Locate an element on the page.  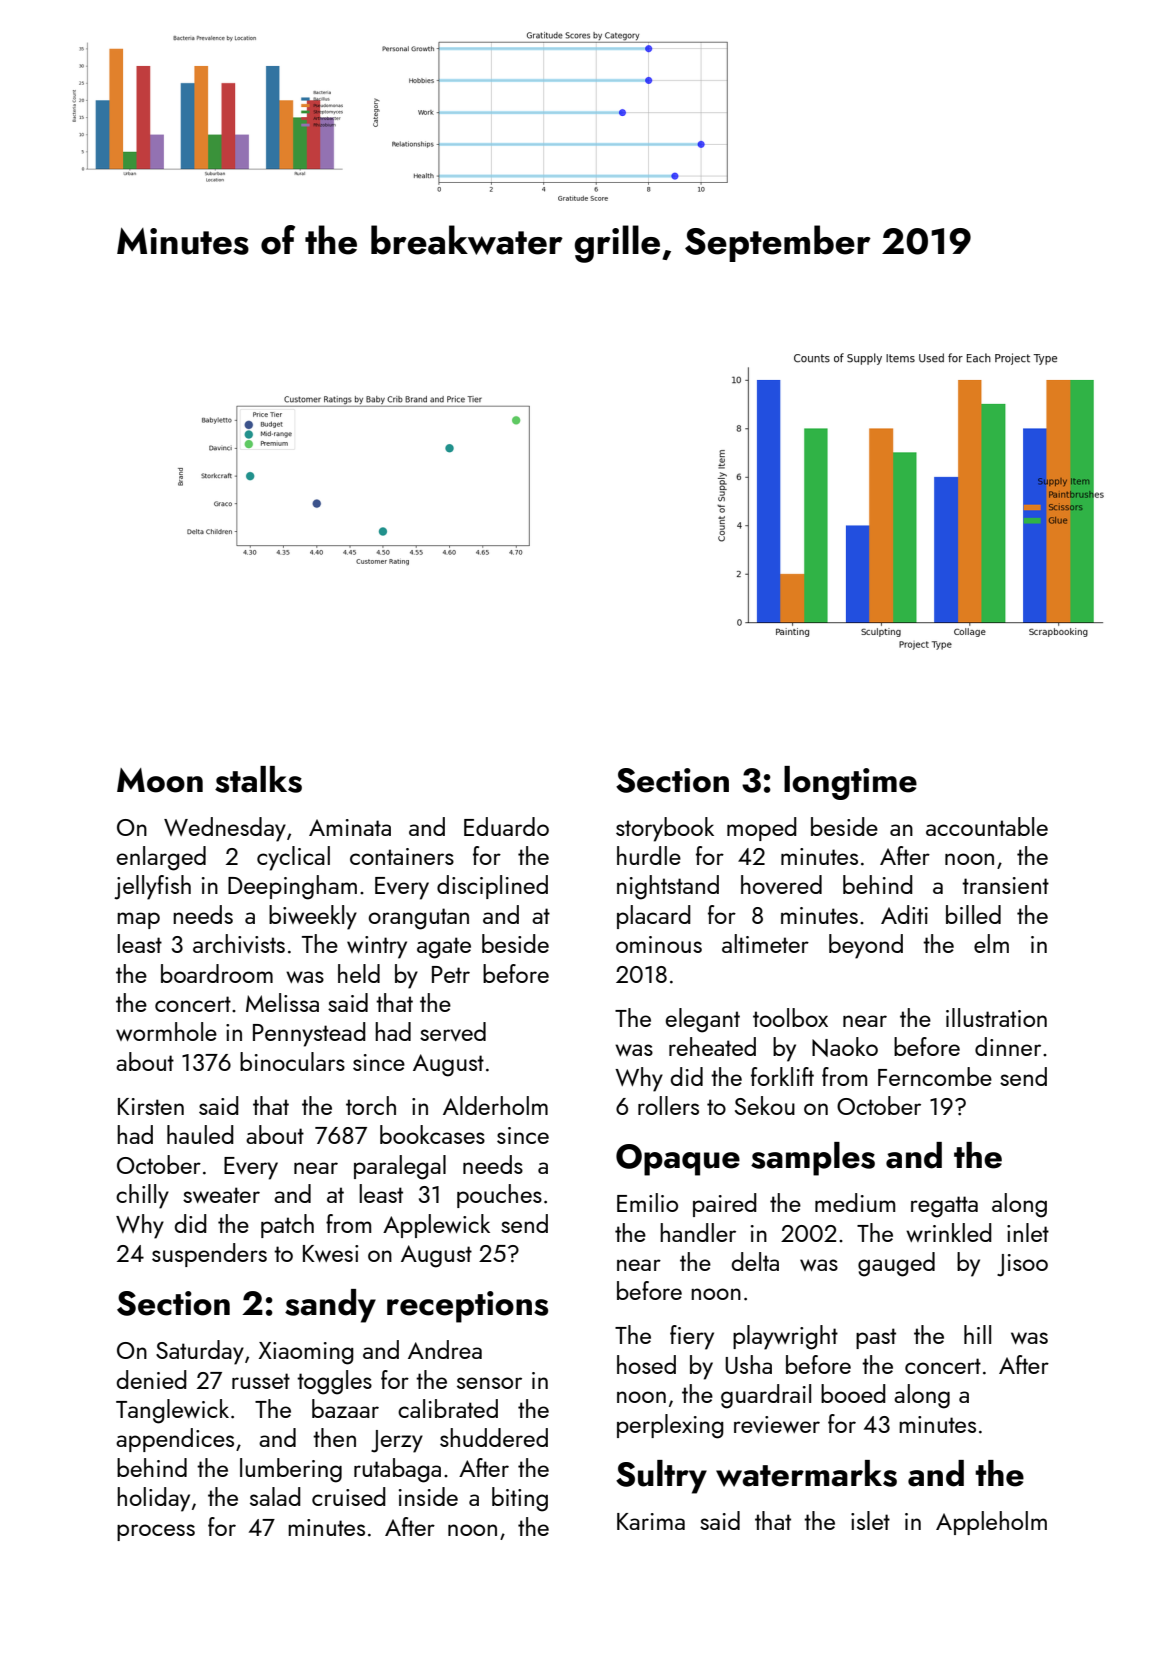
process is located at coordinates (156, 1532).
